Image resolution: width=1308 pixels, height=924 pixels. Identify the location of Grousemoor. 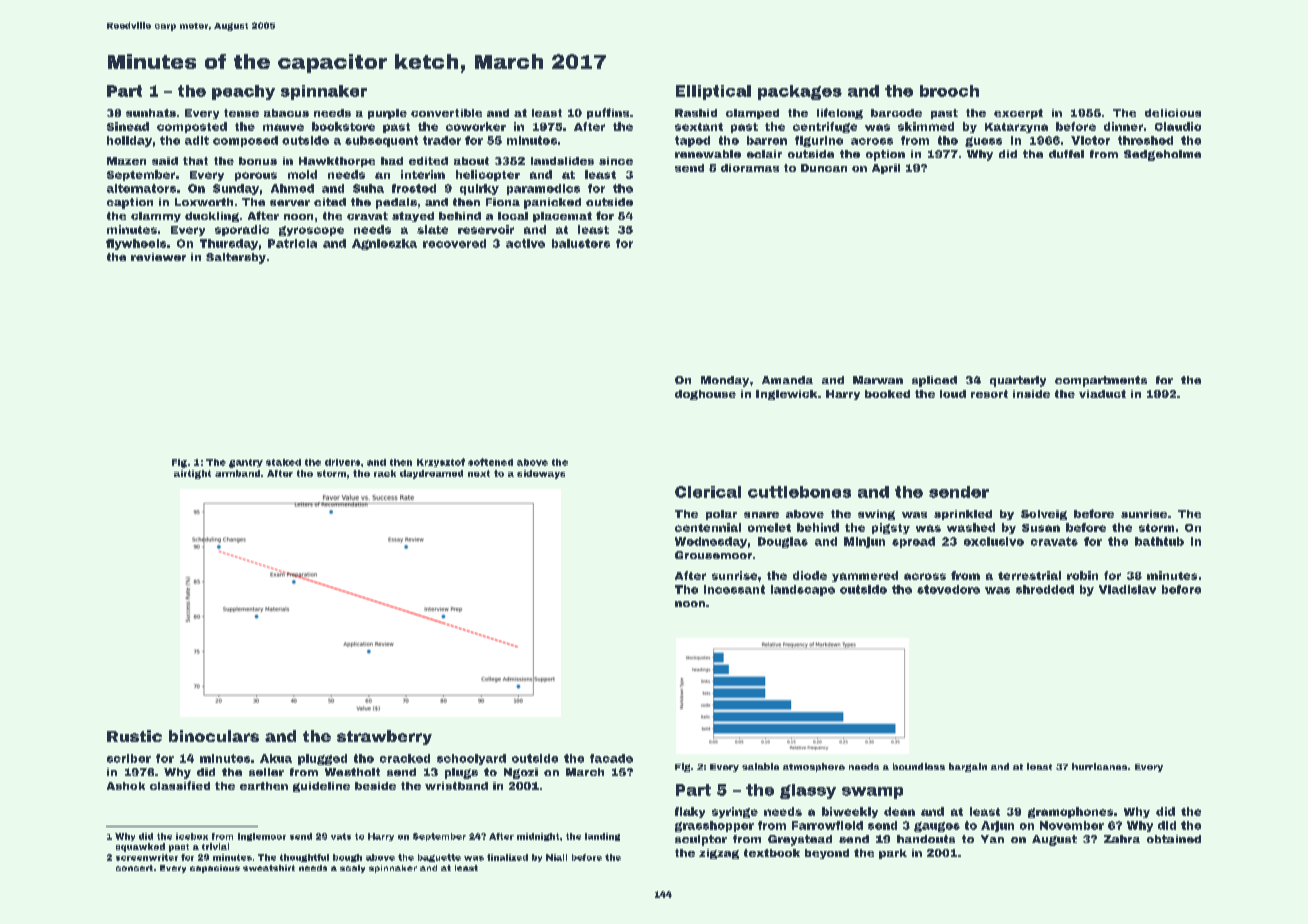
(713, 555).
